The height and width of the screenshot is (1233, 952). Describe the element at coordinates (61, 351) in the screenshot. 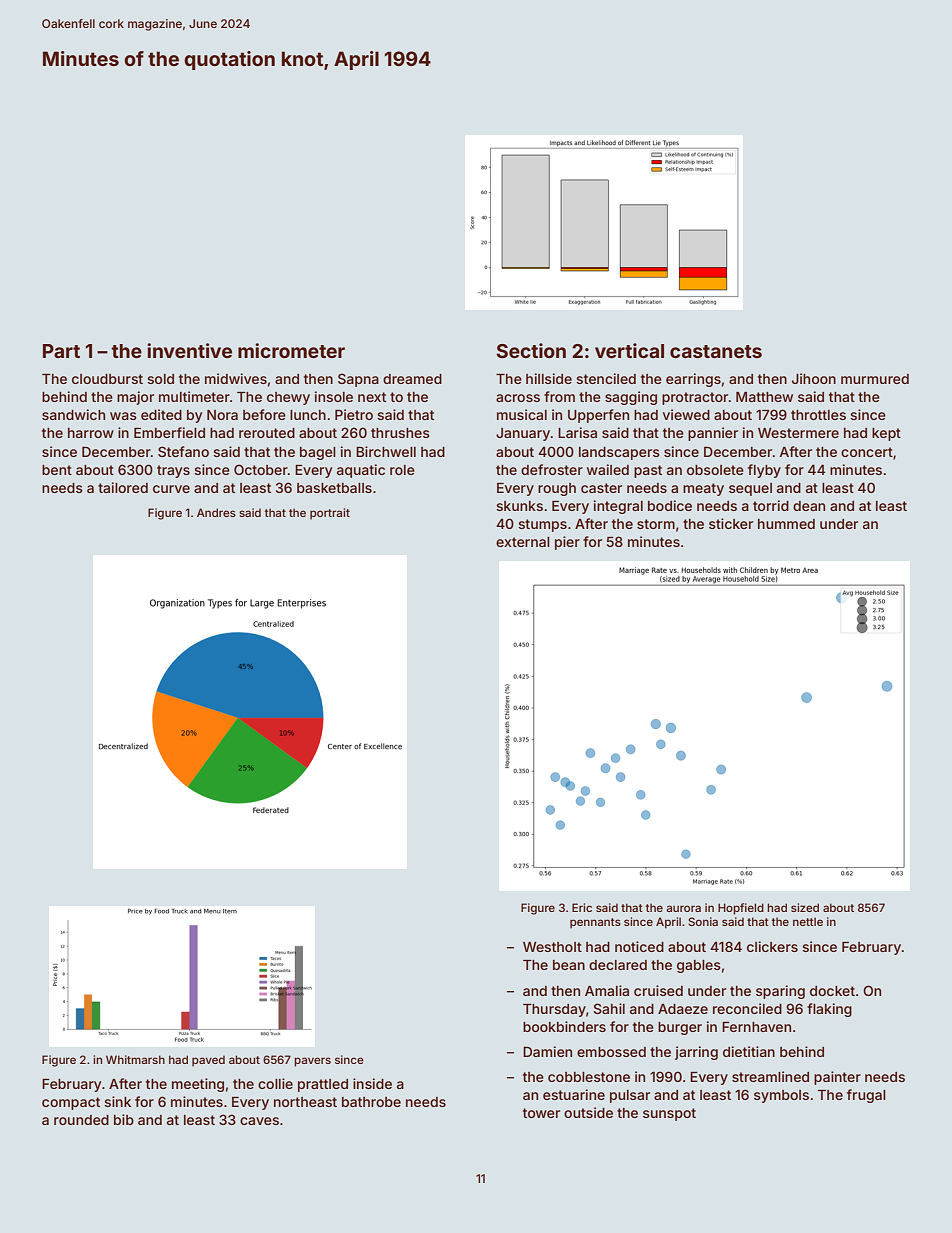

I see `Part` at that location.
